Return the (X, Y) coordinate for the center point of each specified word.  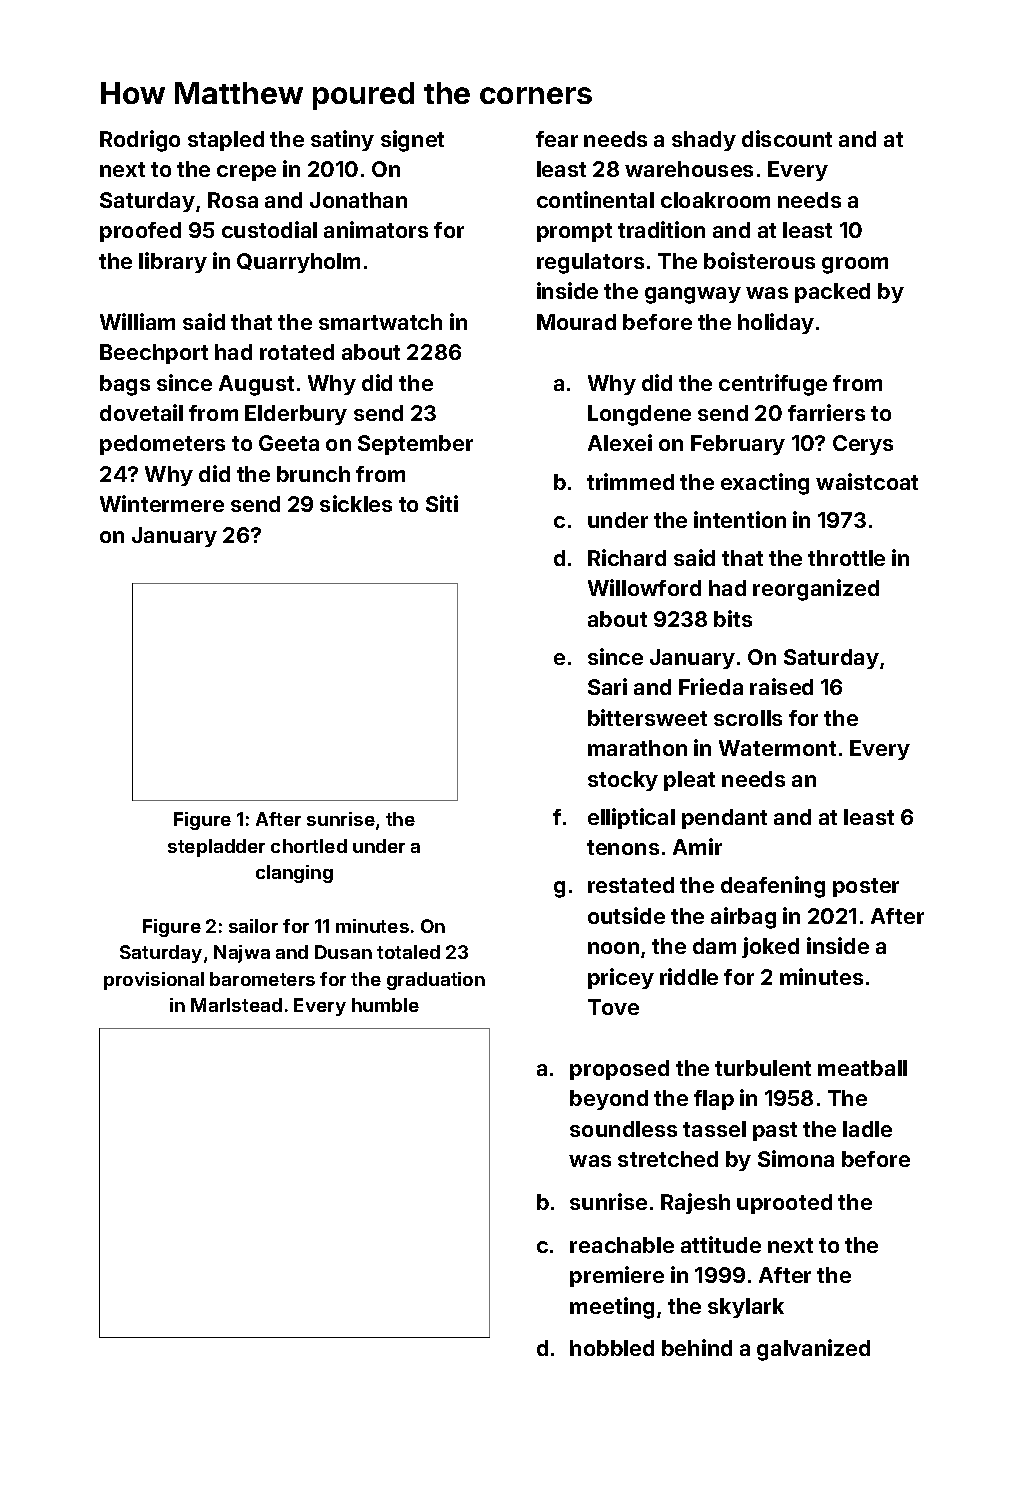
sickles (356, 503)
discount (787, 138)
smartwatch (380, 322)
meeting (612, 1308)
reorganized (816, 590)
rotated (297, 352)
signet (412, 141)
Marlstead (236, 1005)
